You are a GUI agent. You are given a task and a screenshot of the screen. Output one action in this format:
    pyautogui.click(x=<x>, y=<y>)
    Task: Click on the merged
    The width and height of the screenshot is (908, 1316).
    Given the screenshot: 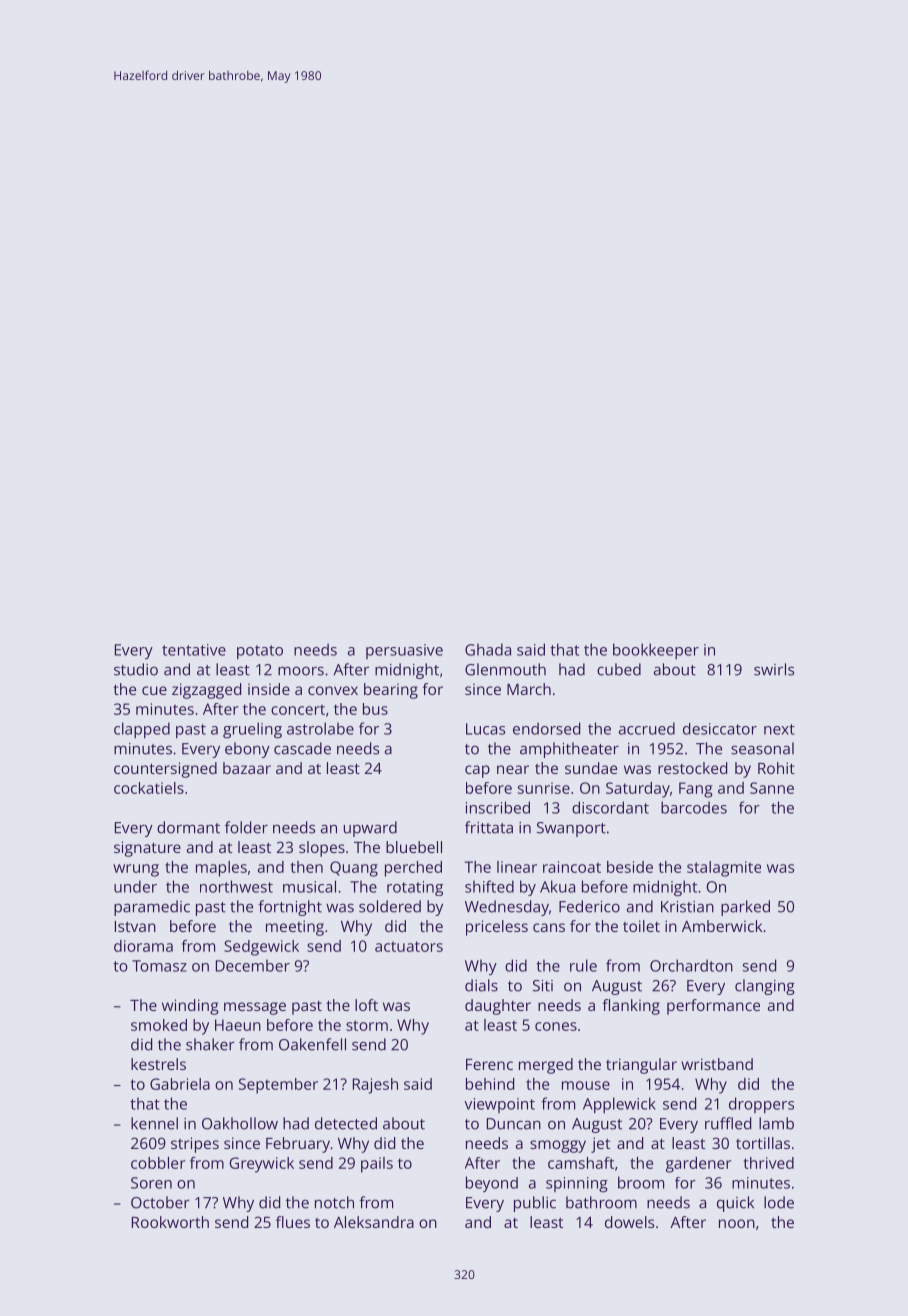 What is the action you would take?
    pyautogui.click(x=546, y=1066)
